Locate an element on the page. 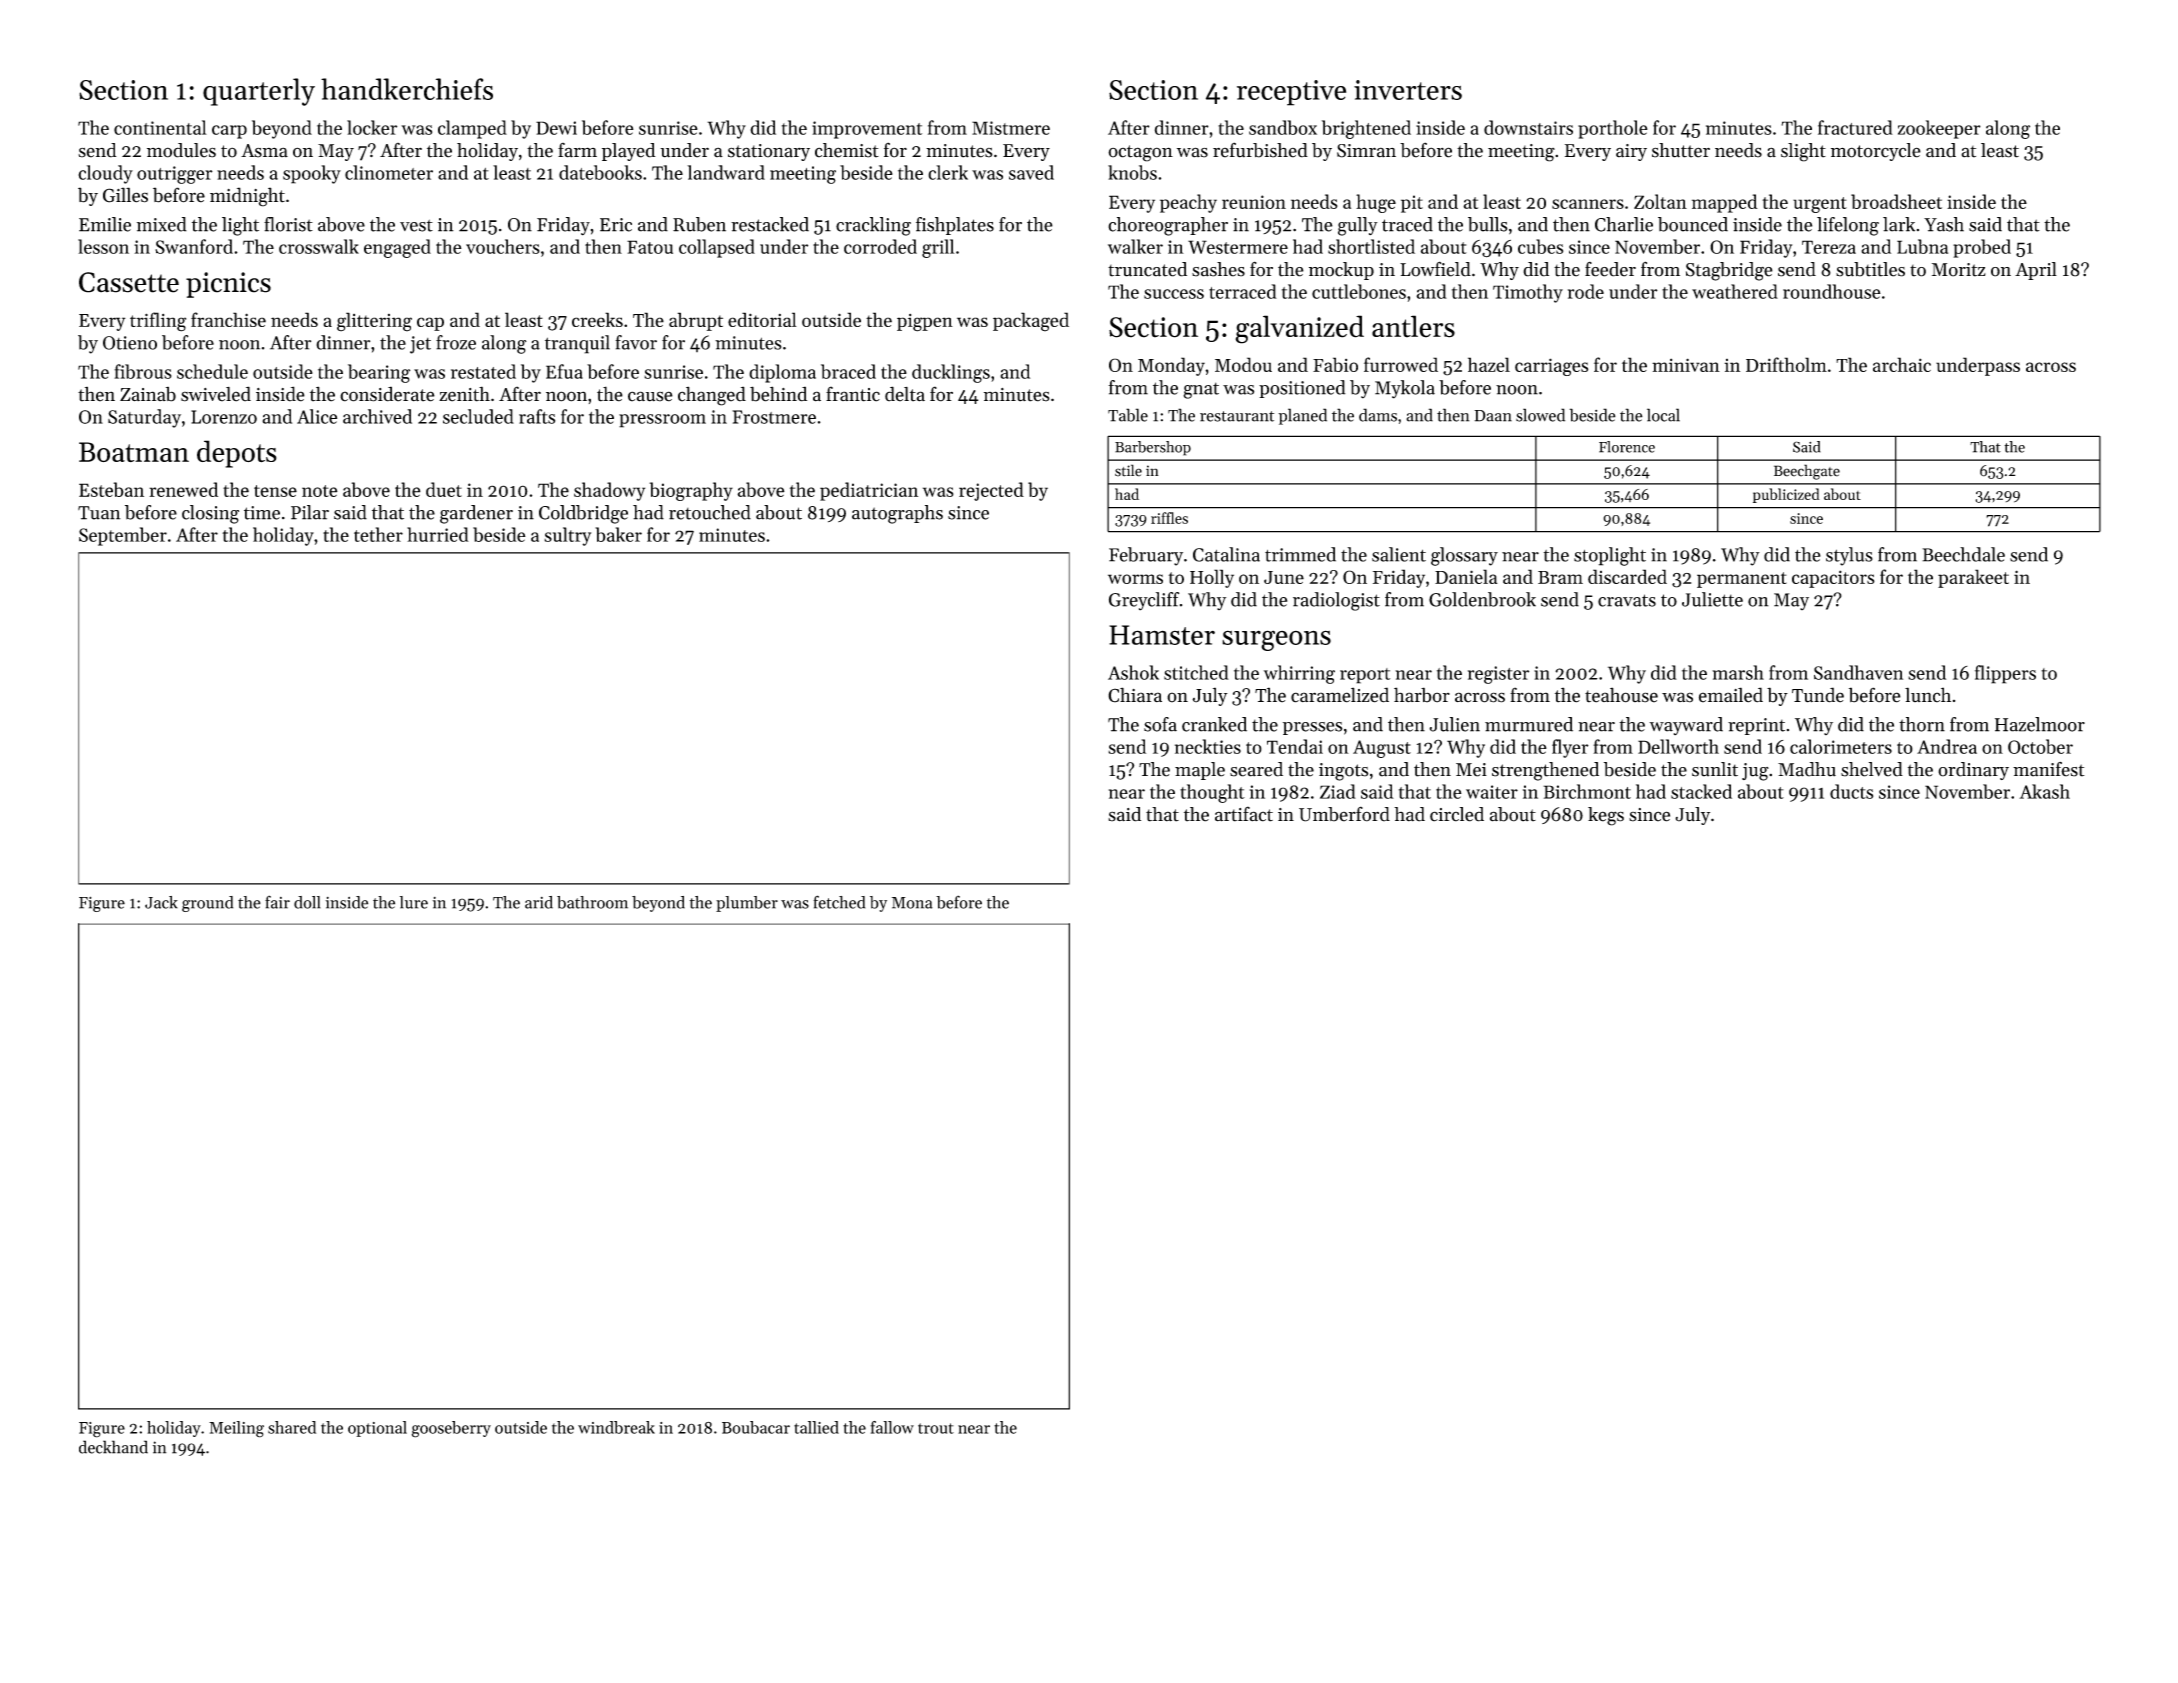  positioned is located at coordinates (1302, 389).
